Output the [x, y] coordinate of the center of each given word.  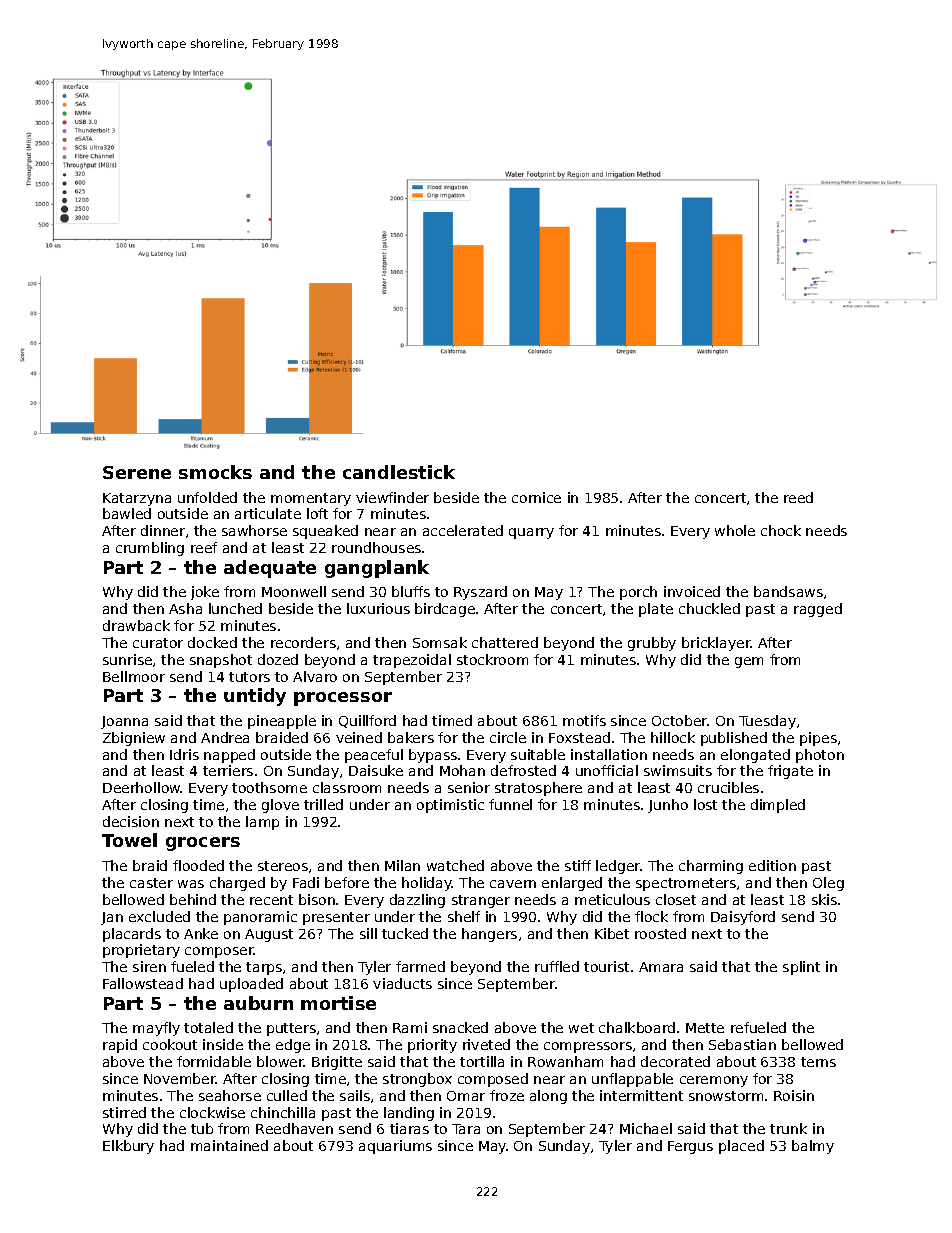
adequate [270, 569]
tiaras [409, 1128]
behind [193, 899]
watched [455, 865]
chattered [505, 642]
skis [824, 899]
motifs [584, 720]
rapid [120, 1046]
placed [741, 1147]
